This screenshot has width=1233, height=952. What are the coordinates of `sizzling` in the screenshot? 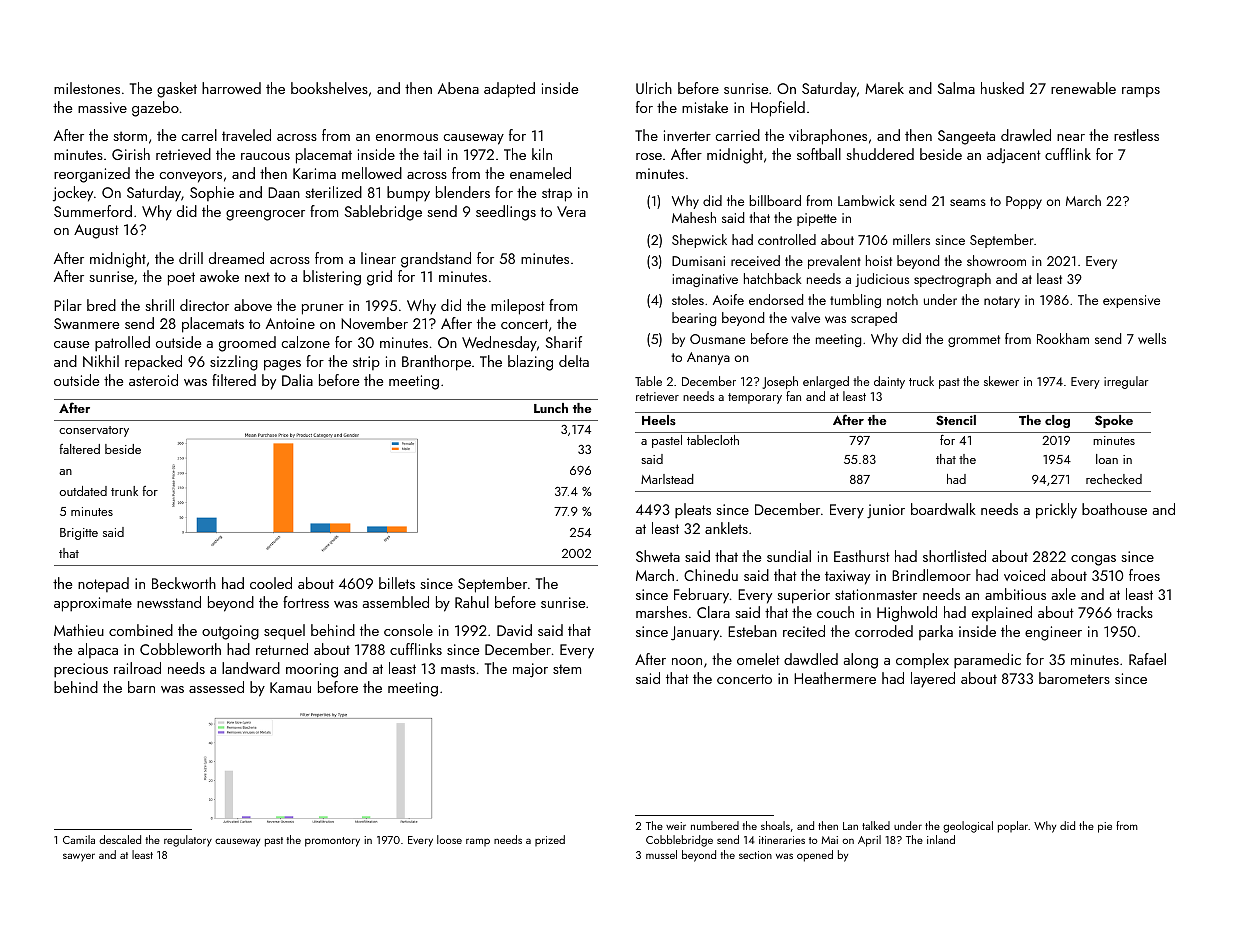 It's located at (234, 363).
